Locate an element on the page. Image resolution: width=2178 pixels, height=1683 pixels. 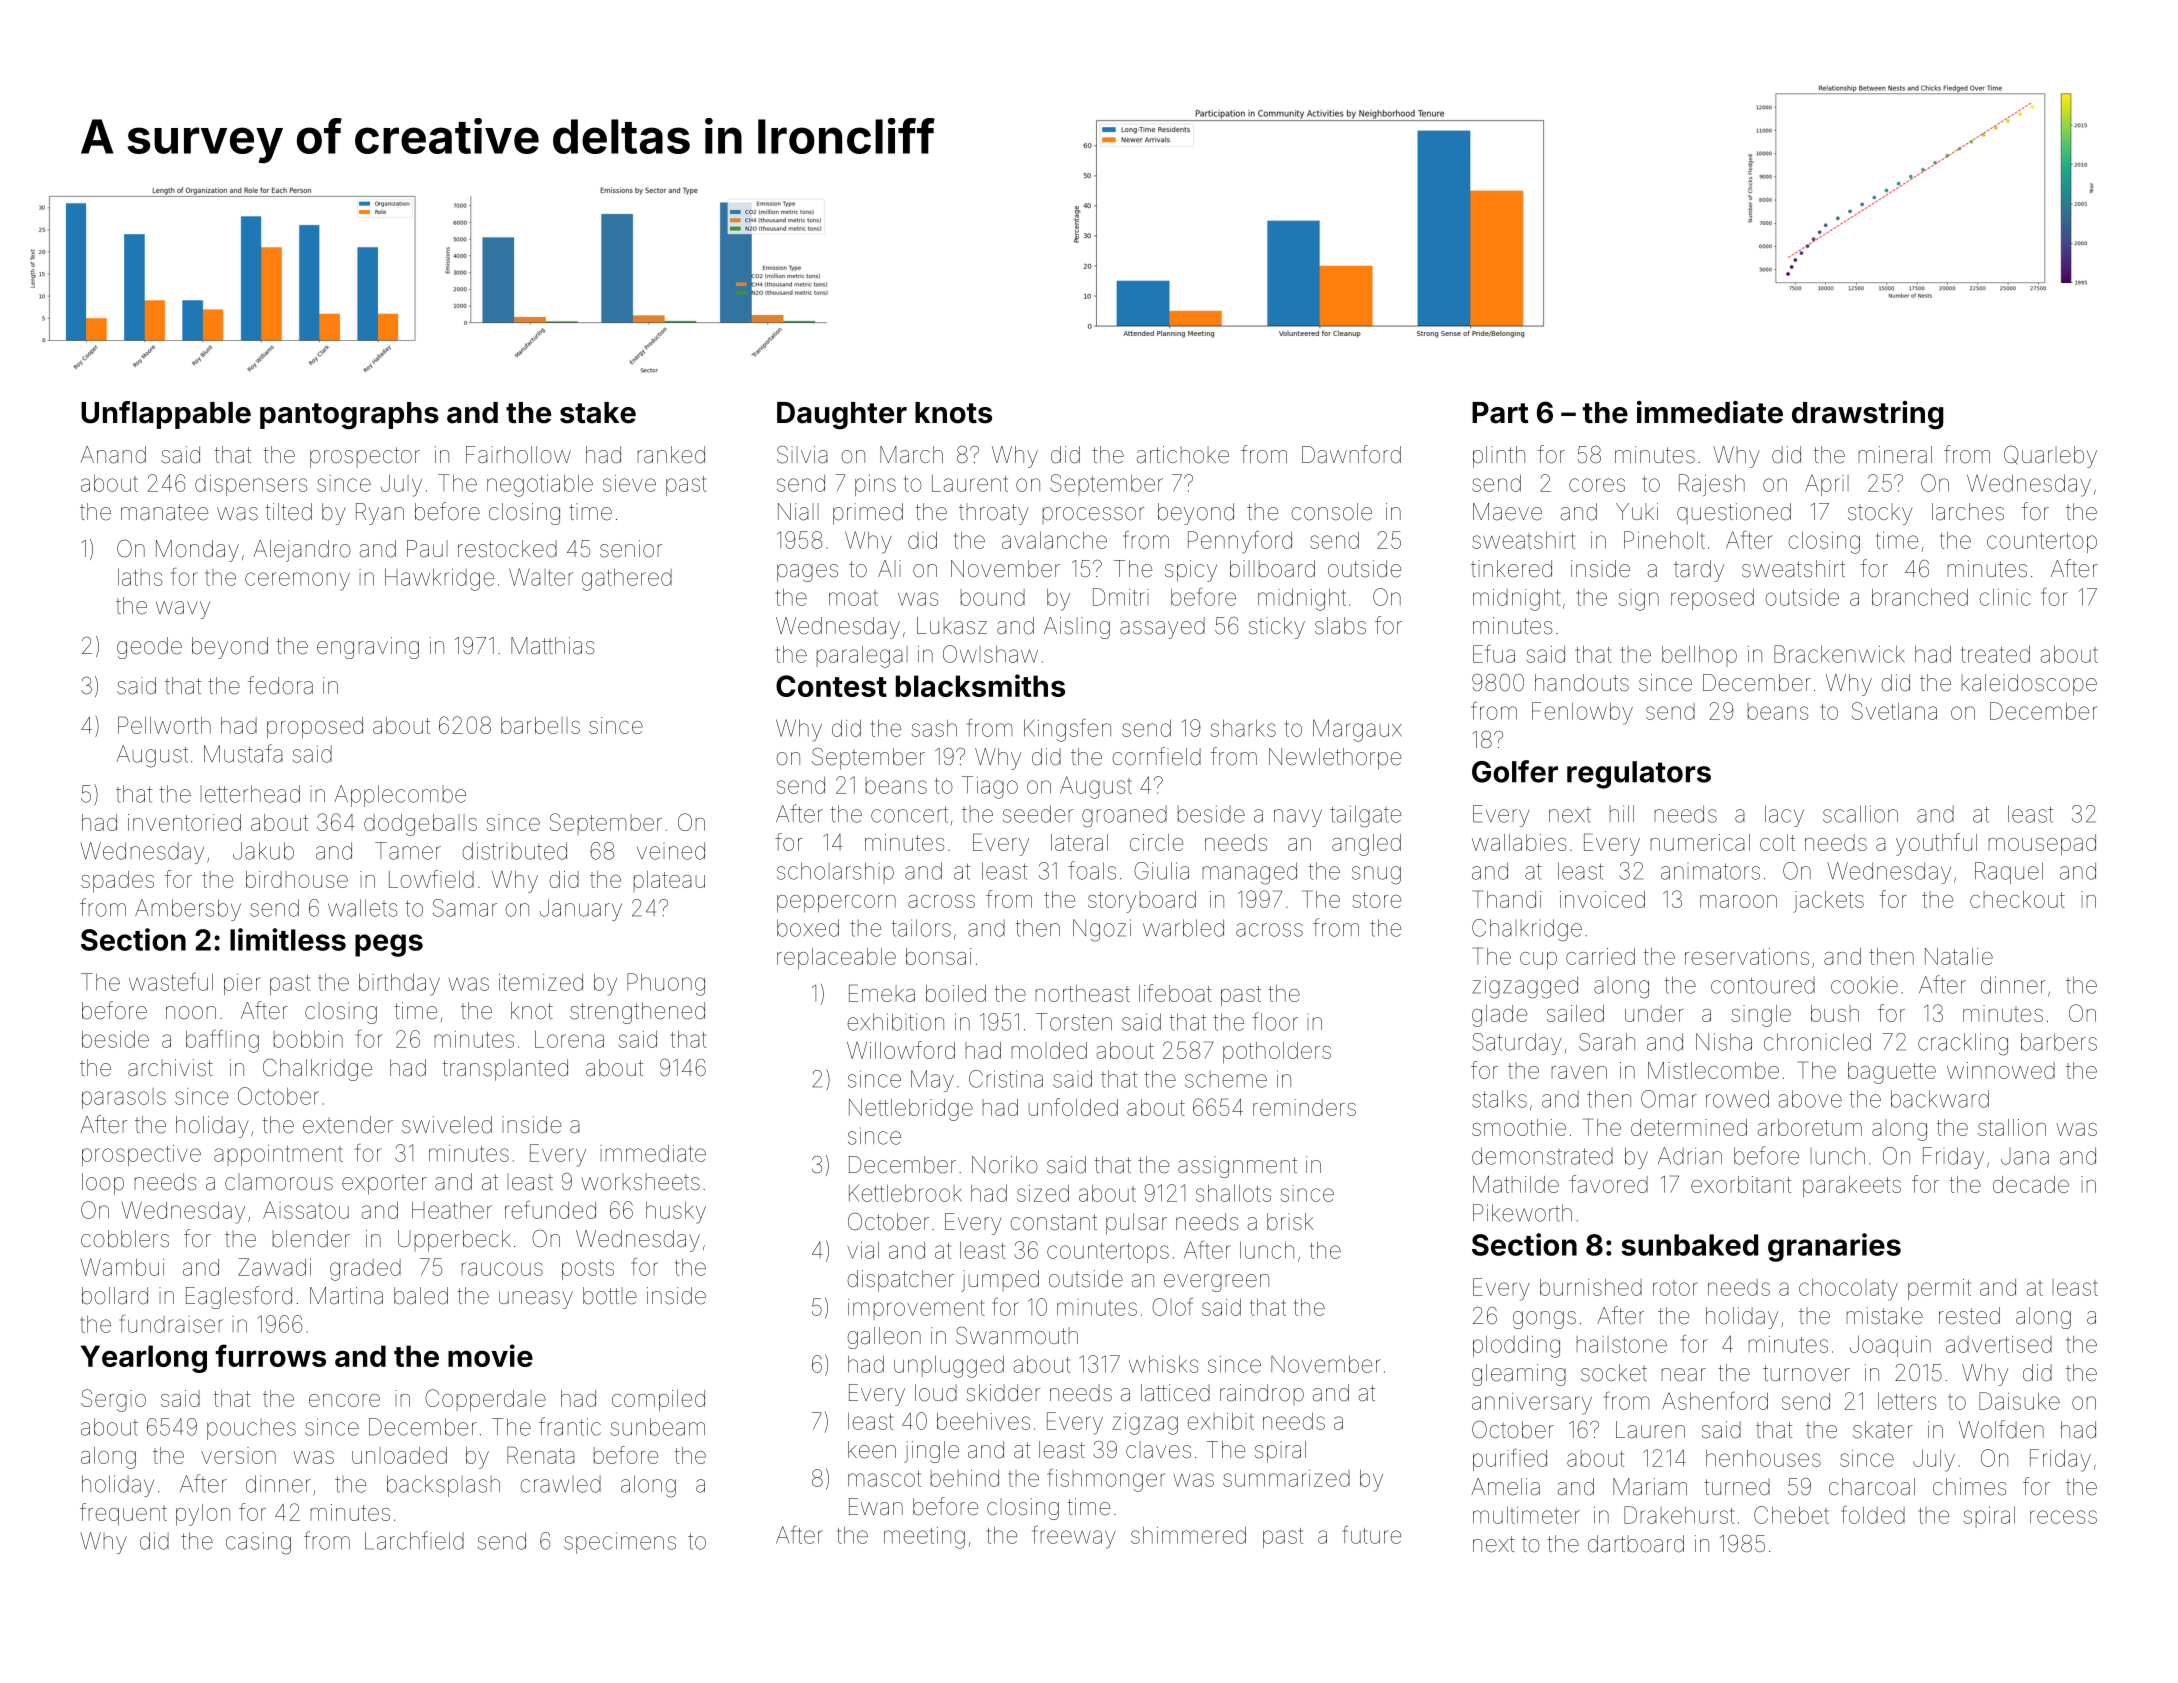
Daughter is located at coordinates (842, 415).
